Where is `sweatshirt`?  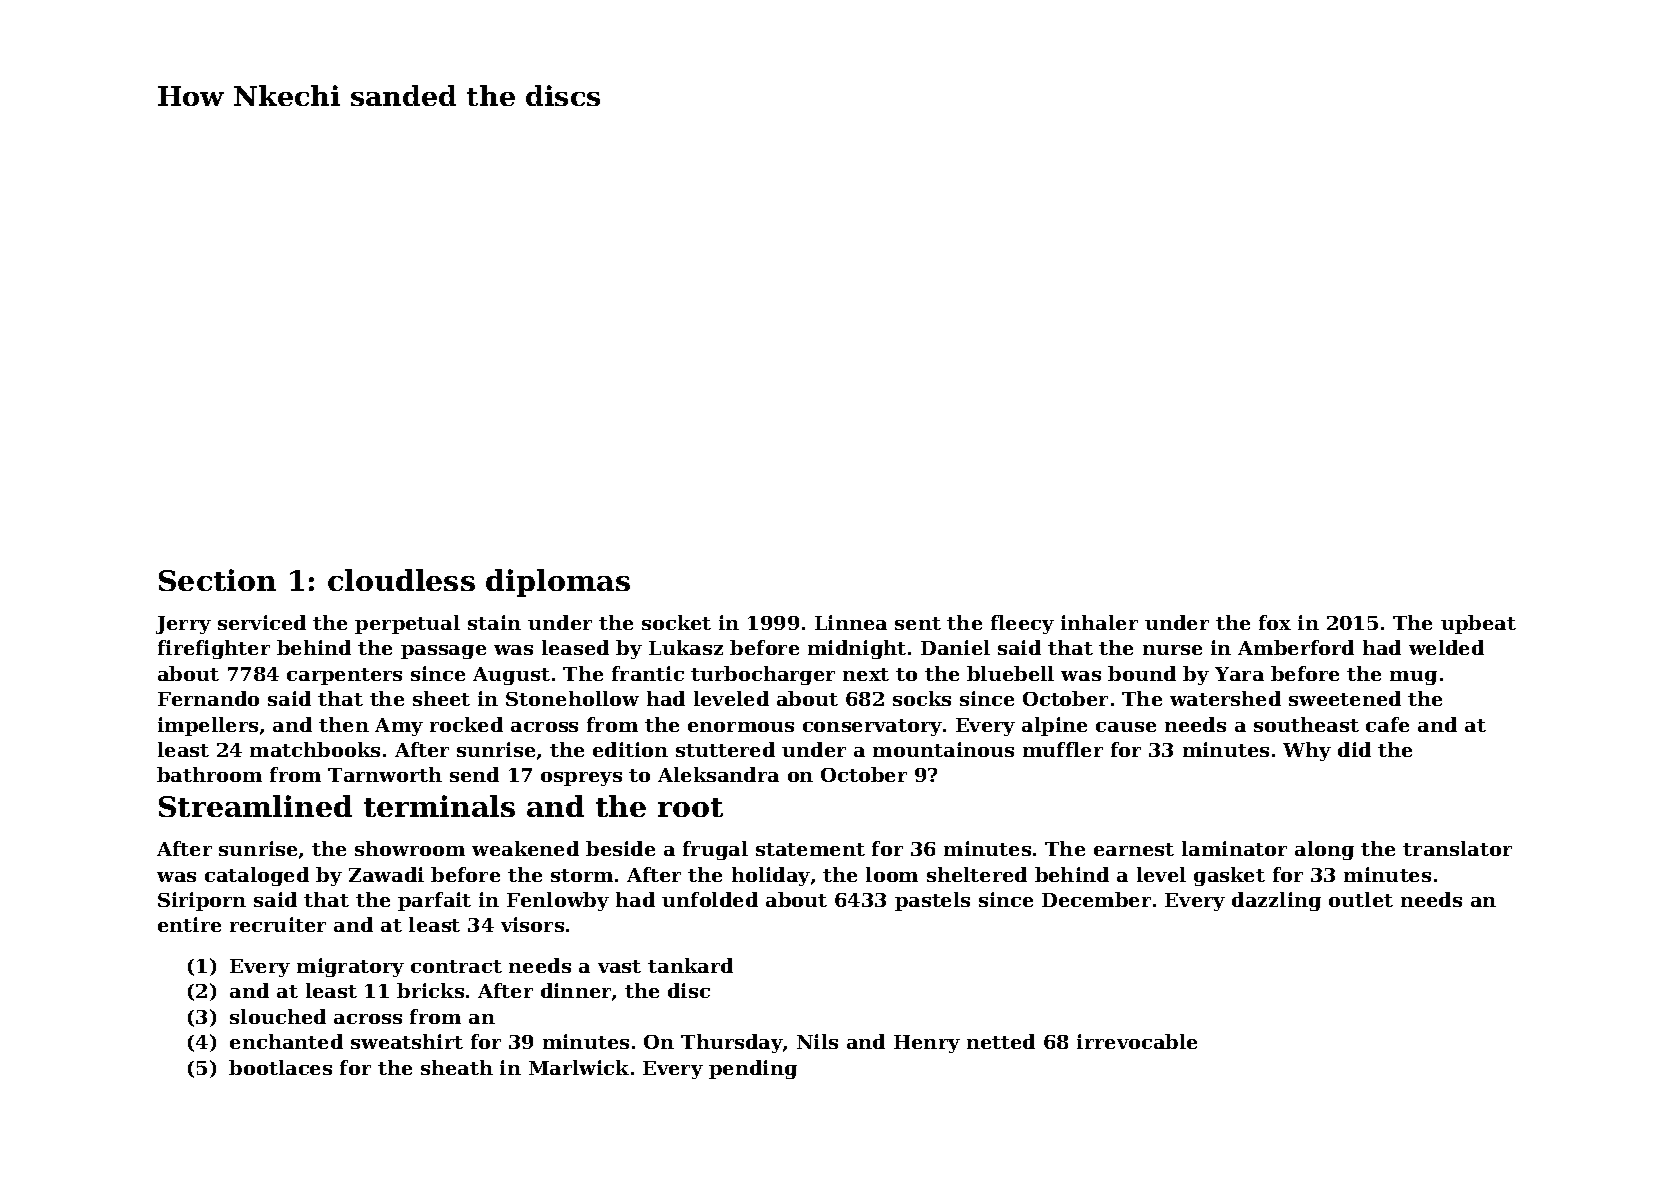
sweatshirt is located at coordinates (407, 1041).
